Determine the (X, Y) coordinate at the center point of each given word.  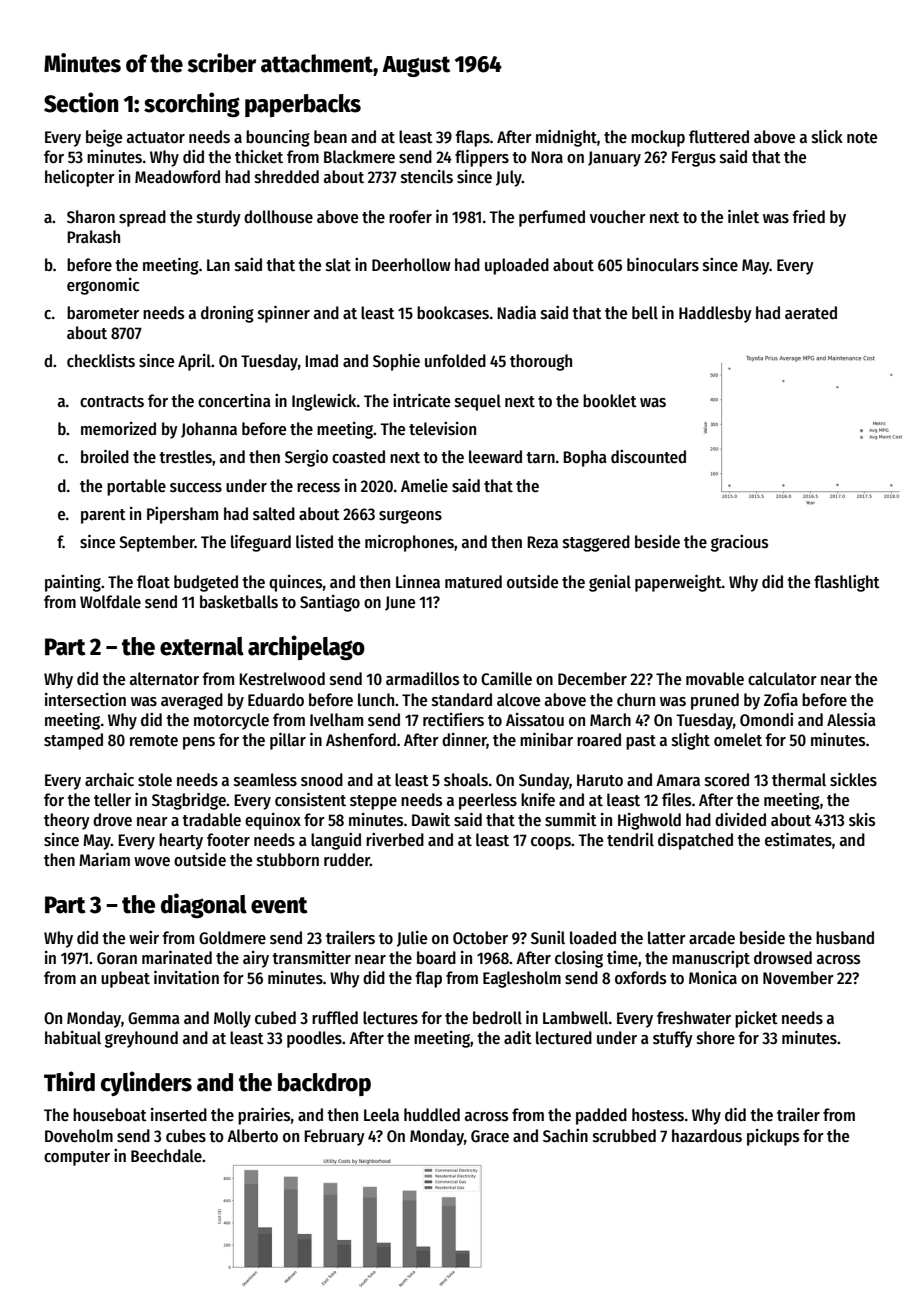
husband (845, 938)
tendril (630, 840)
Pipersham (182, 515)
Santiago (330, 603)
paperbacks (303, 105)
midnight (566, 138)
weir (144, 938)
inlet (743, 216)
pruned (715, 701)
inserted (179, 1115)
